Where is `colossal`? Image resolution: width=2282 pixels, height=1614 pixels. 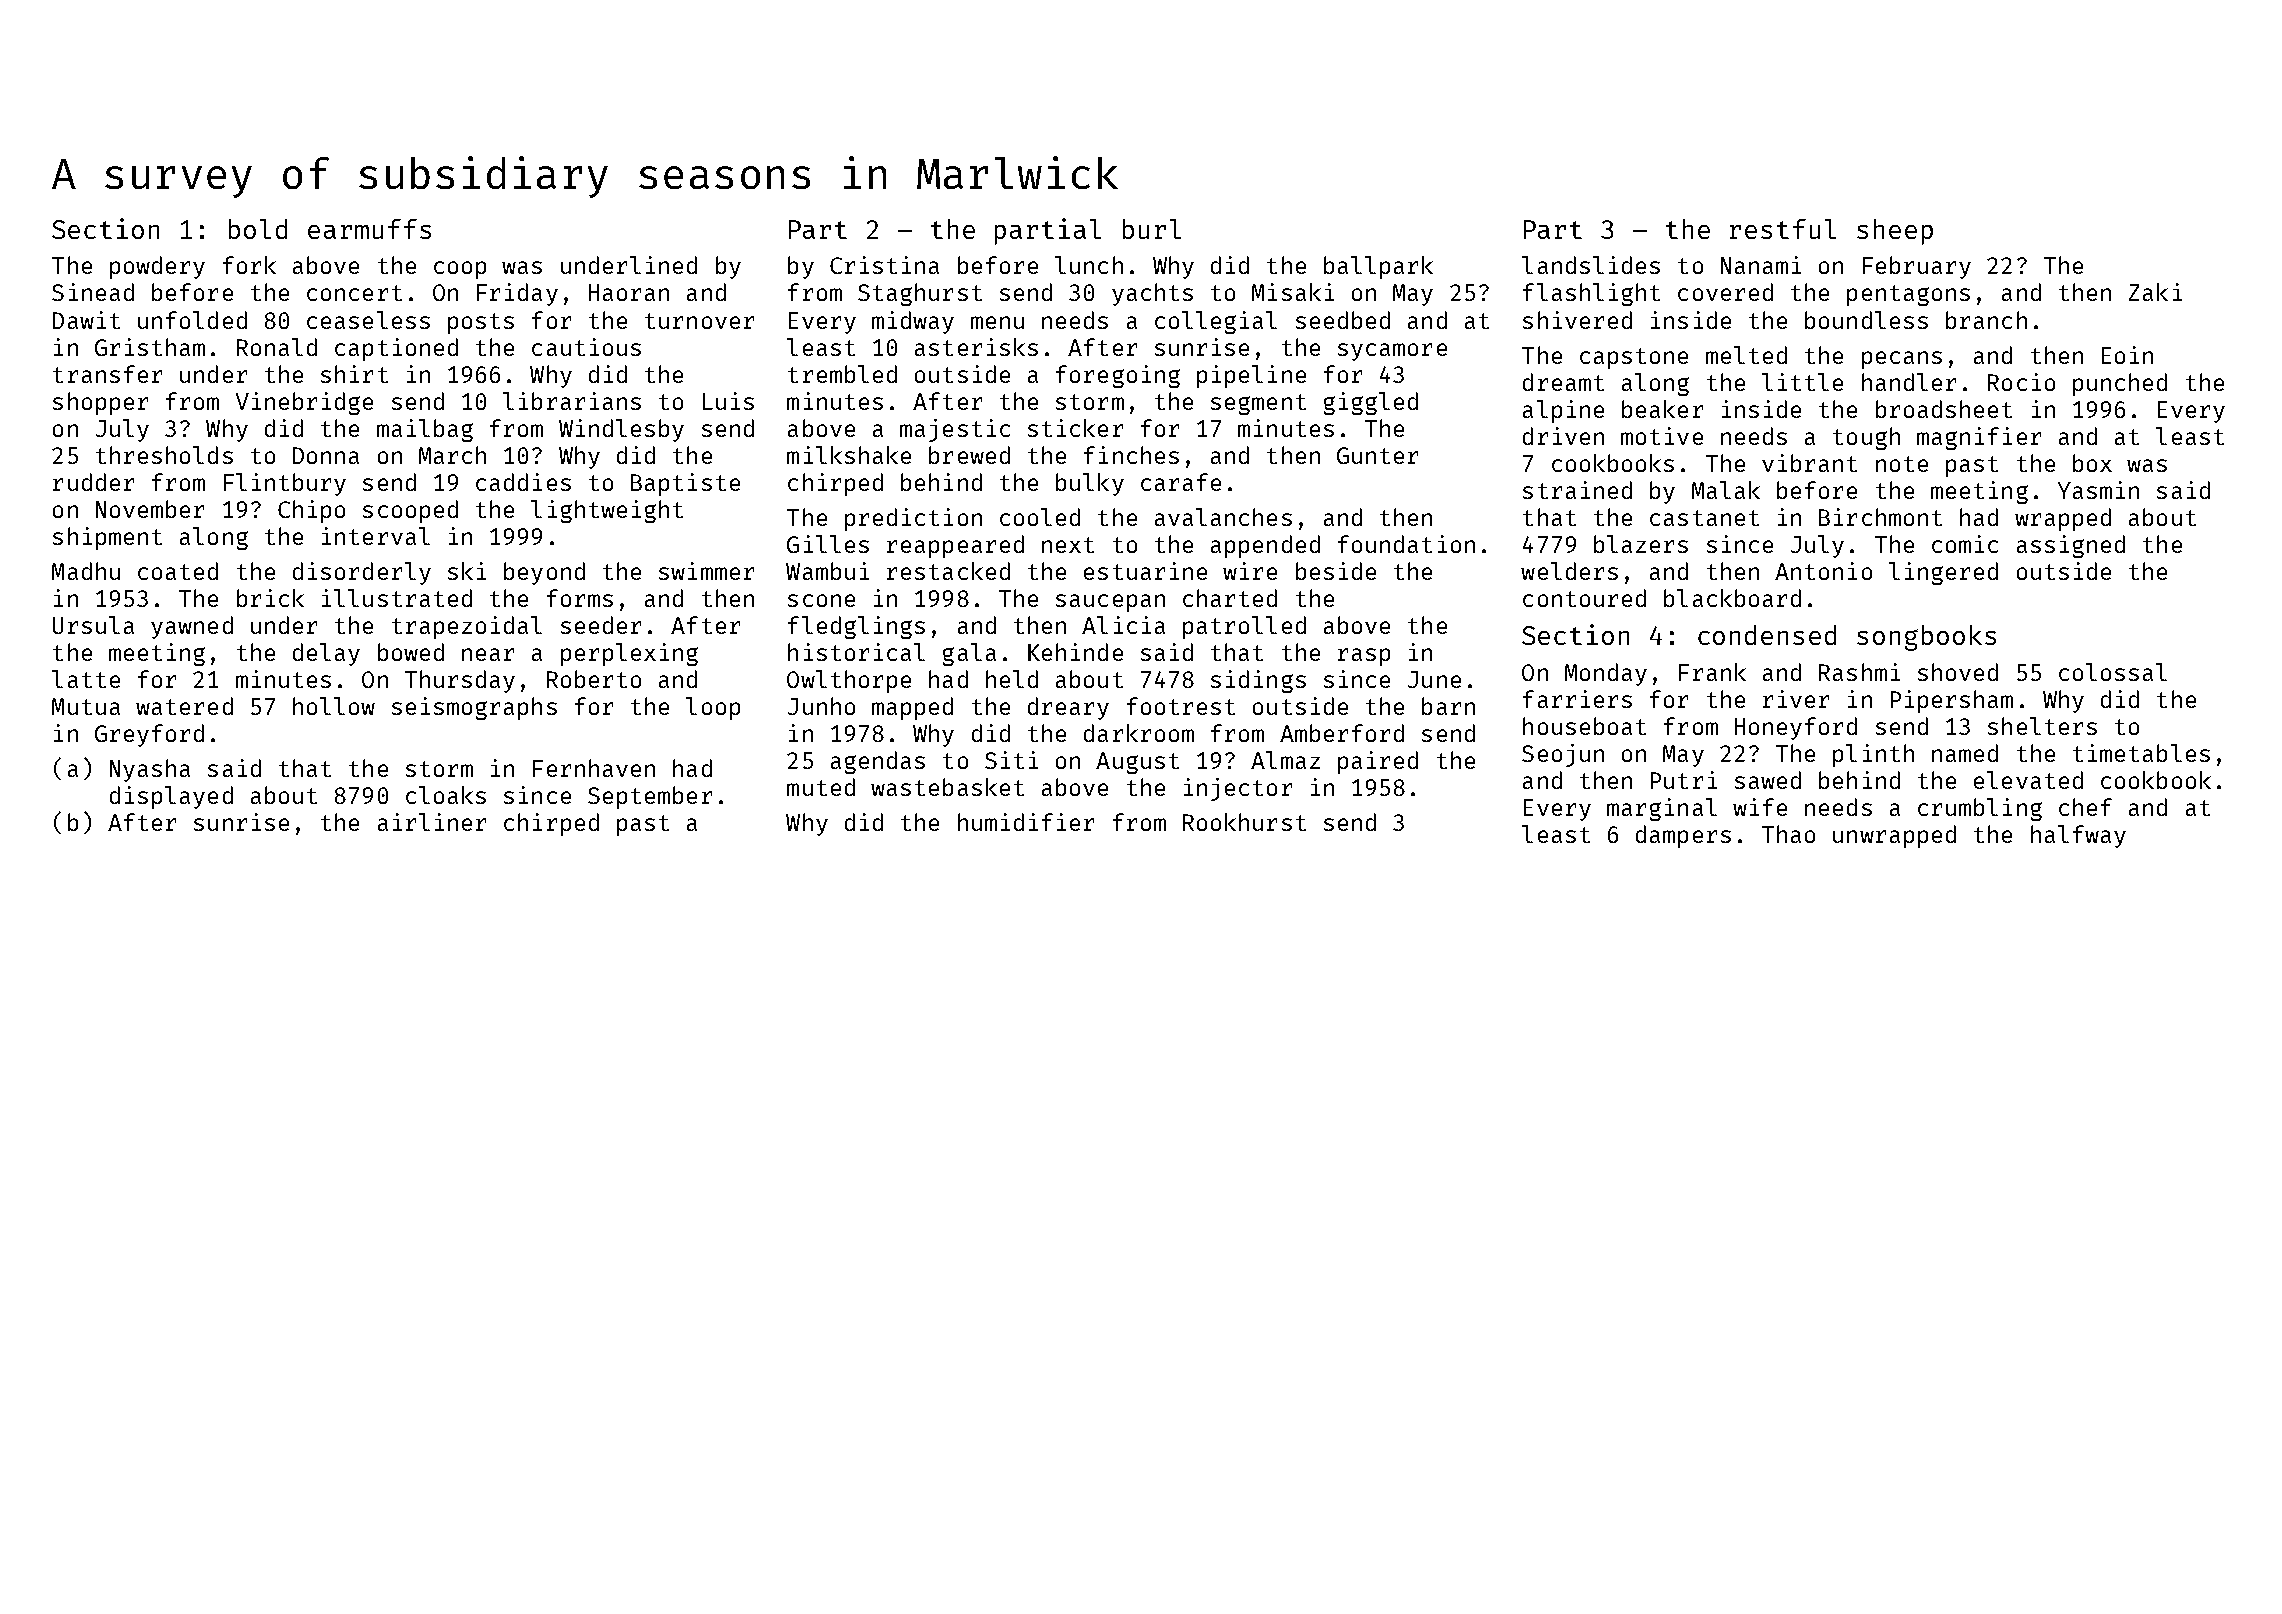 colossal is located at coordinates (2113, 672).
